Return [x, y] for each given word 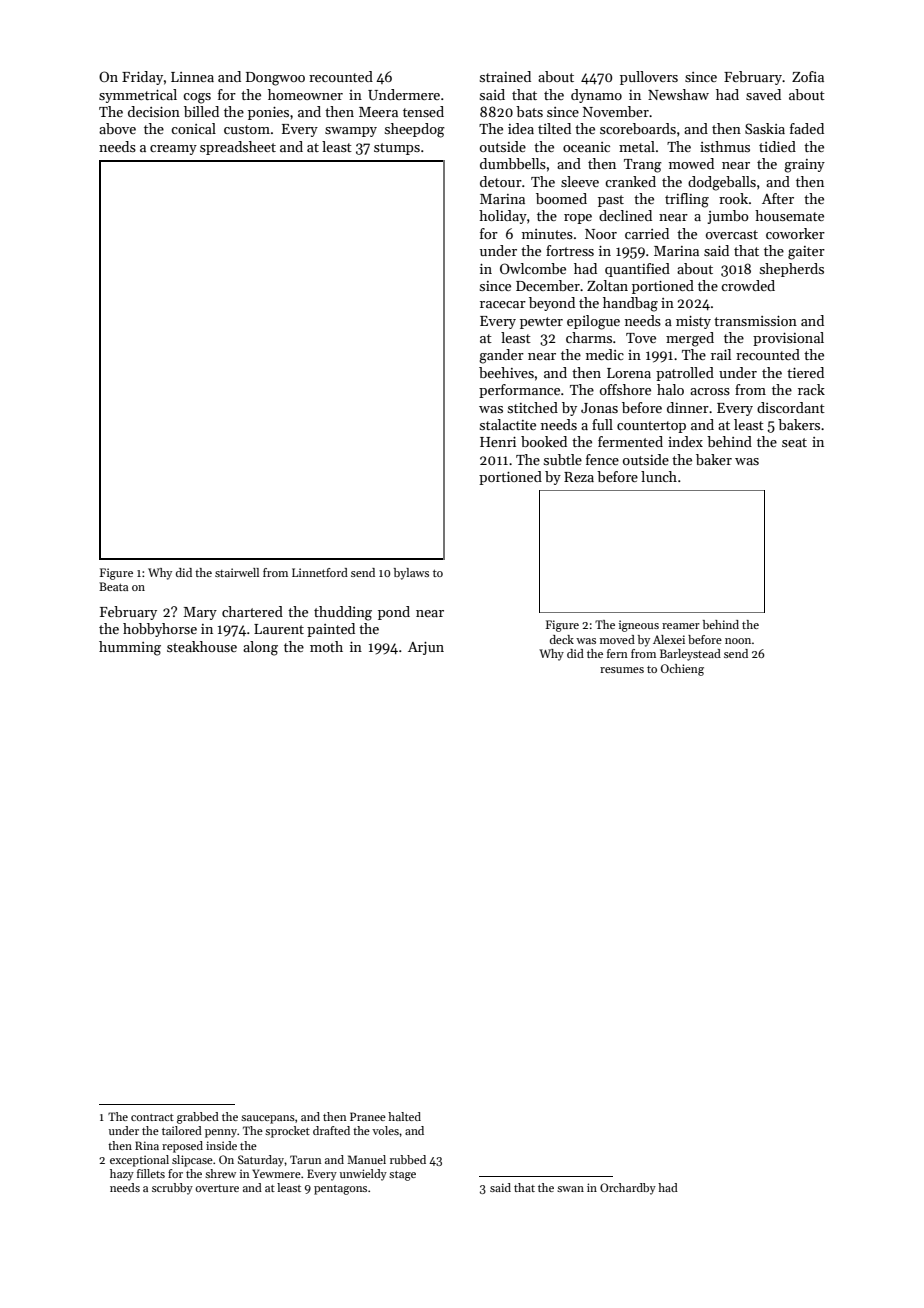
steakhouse [202, 646]
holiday [503, 217]
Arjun [426, 648]
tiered [805, 372]
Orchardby [628, 1189]
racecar [503, 304]
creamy [173, 150]
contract [152, 1117]
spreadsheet [238, 148]
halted [404, 1116]
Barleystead [690, 655]
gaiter [806, 253]
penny [221, 1133]
